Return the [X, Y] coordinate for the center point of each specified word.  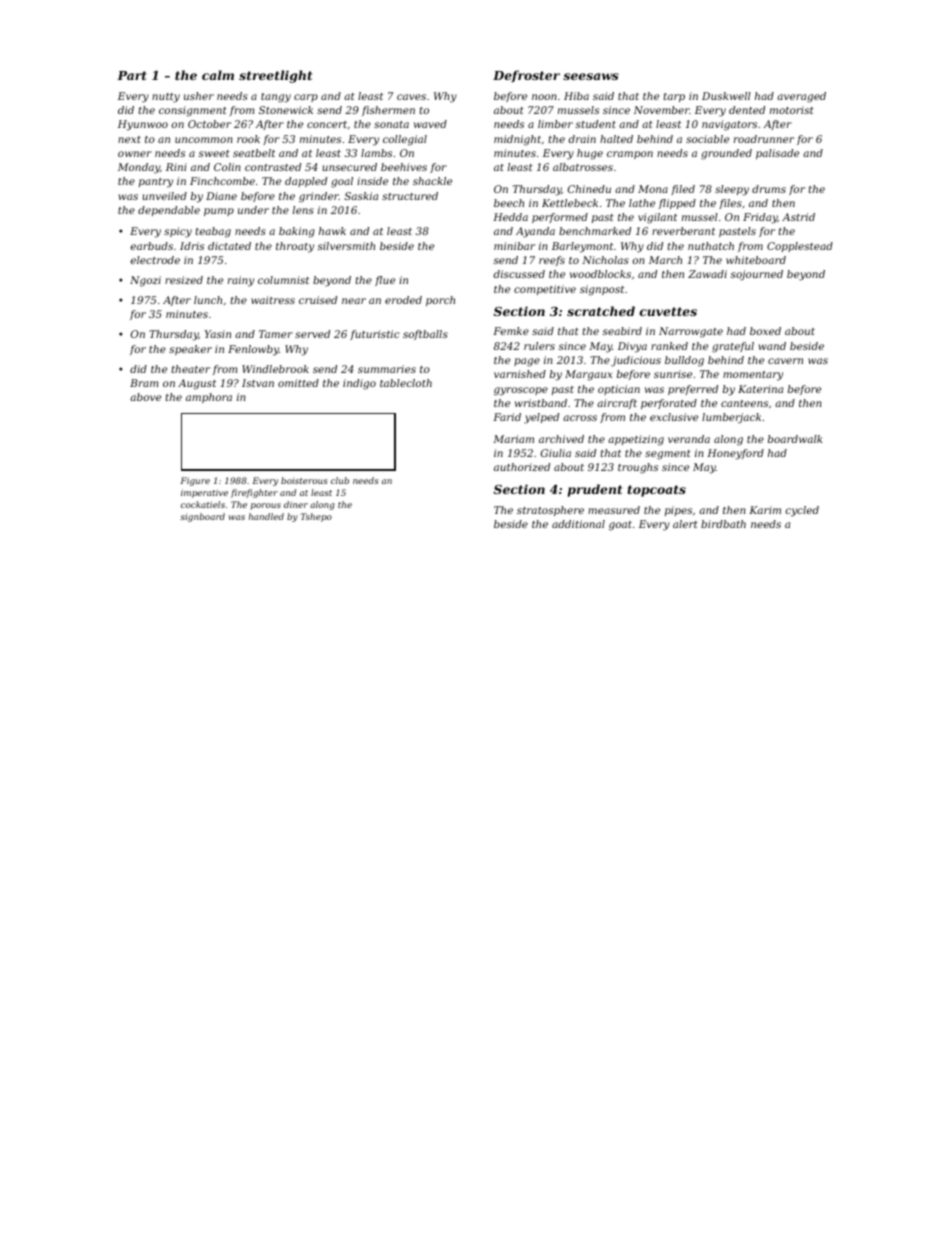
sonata [391, 124]
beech [509, 203]
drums [769, 189]
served [312, 334]
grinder [319, 197]
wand [772, 346]
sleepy [732, 190]
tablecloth [406, 383]
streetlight [275, 76]
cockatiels [203, 504]
